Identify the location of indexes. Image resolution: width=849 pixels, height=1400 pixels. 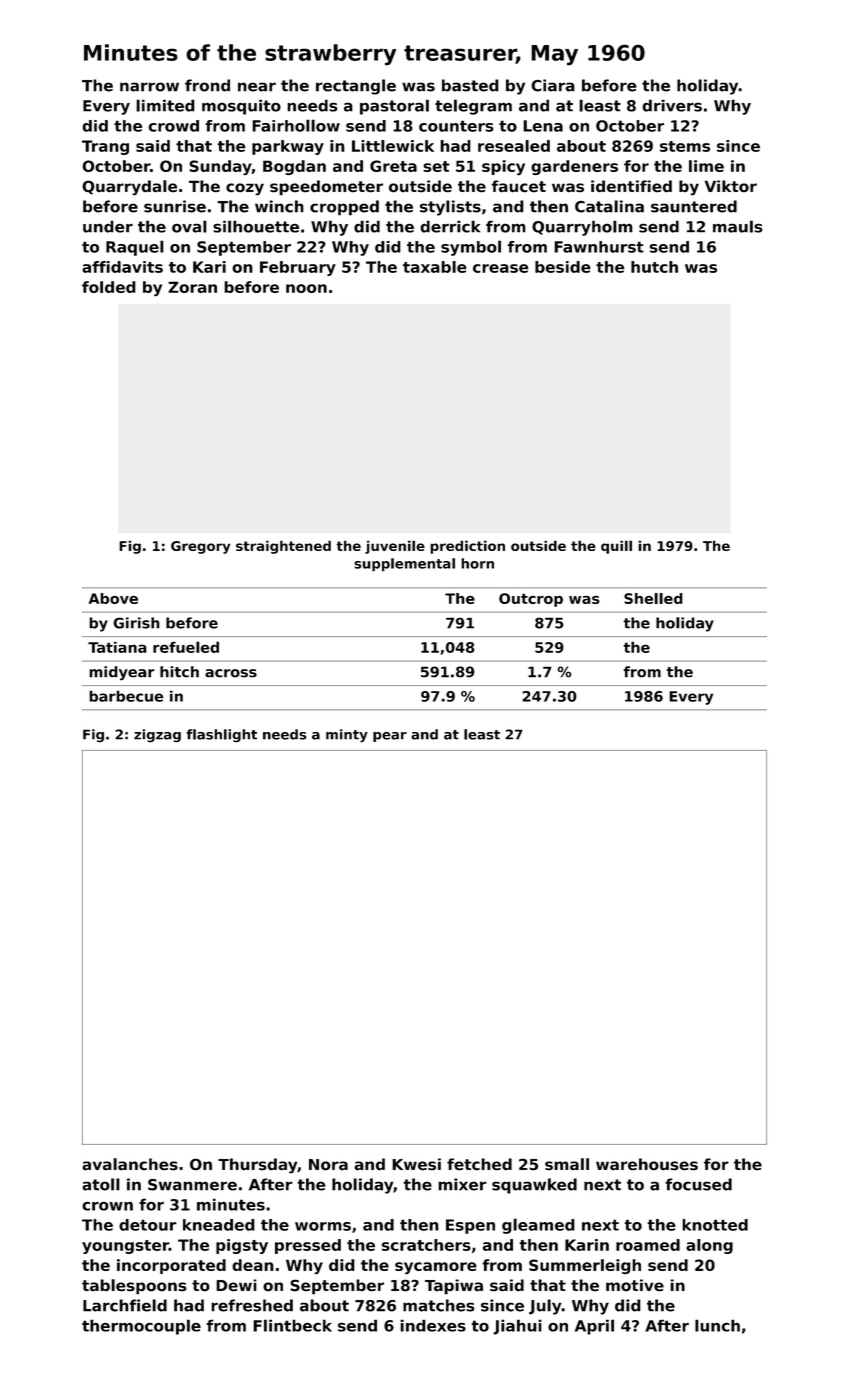
(433, 1325).
